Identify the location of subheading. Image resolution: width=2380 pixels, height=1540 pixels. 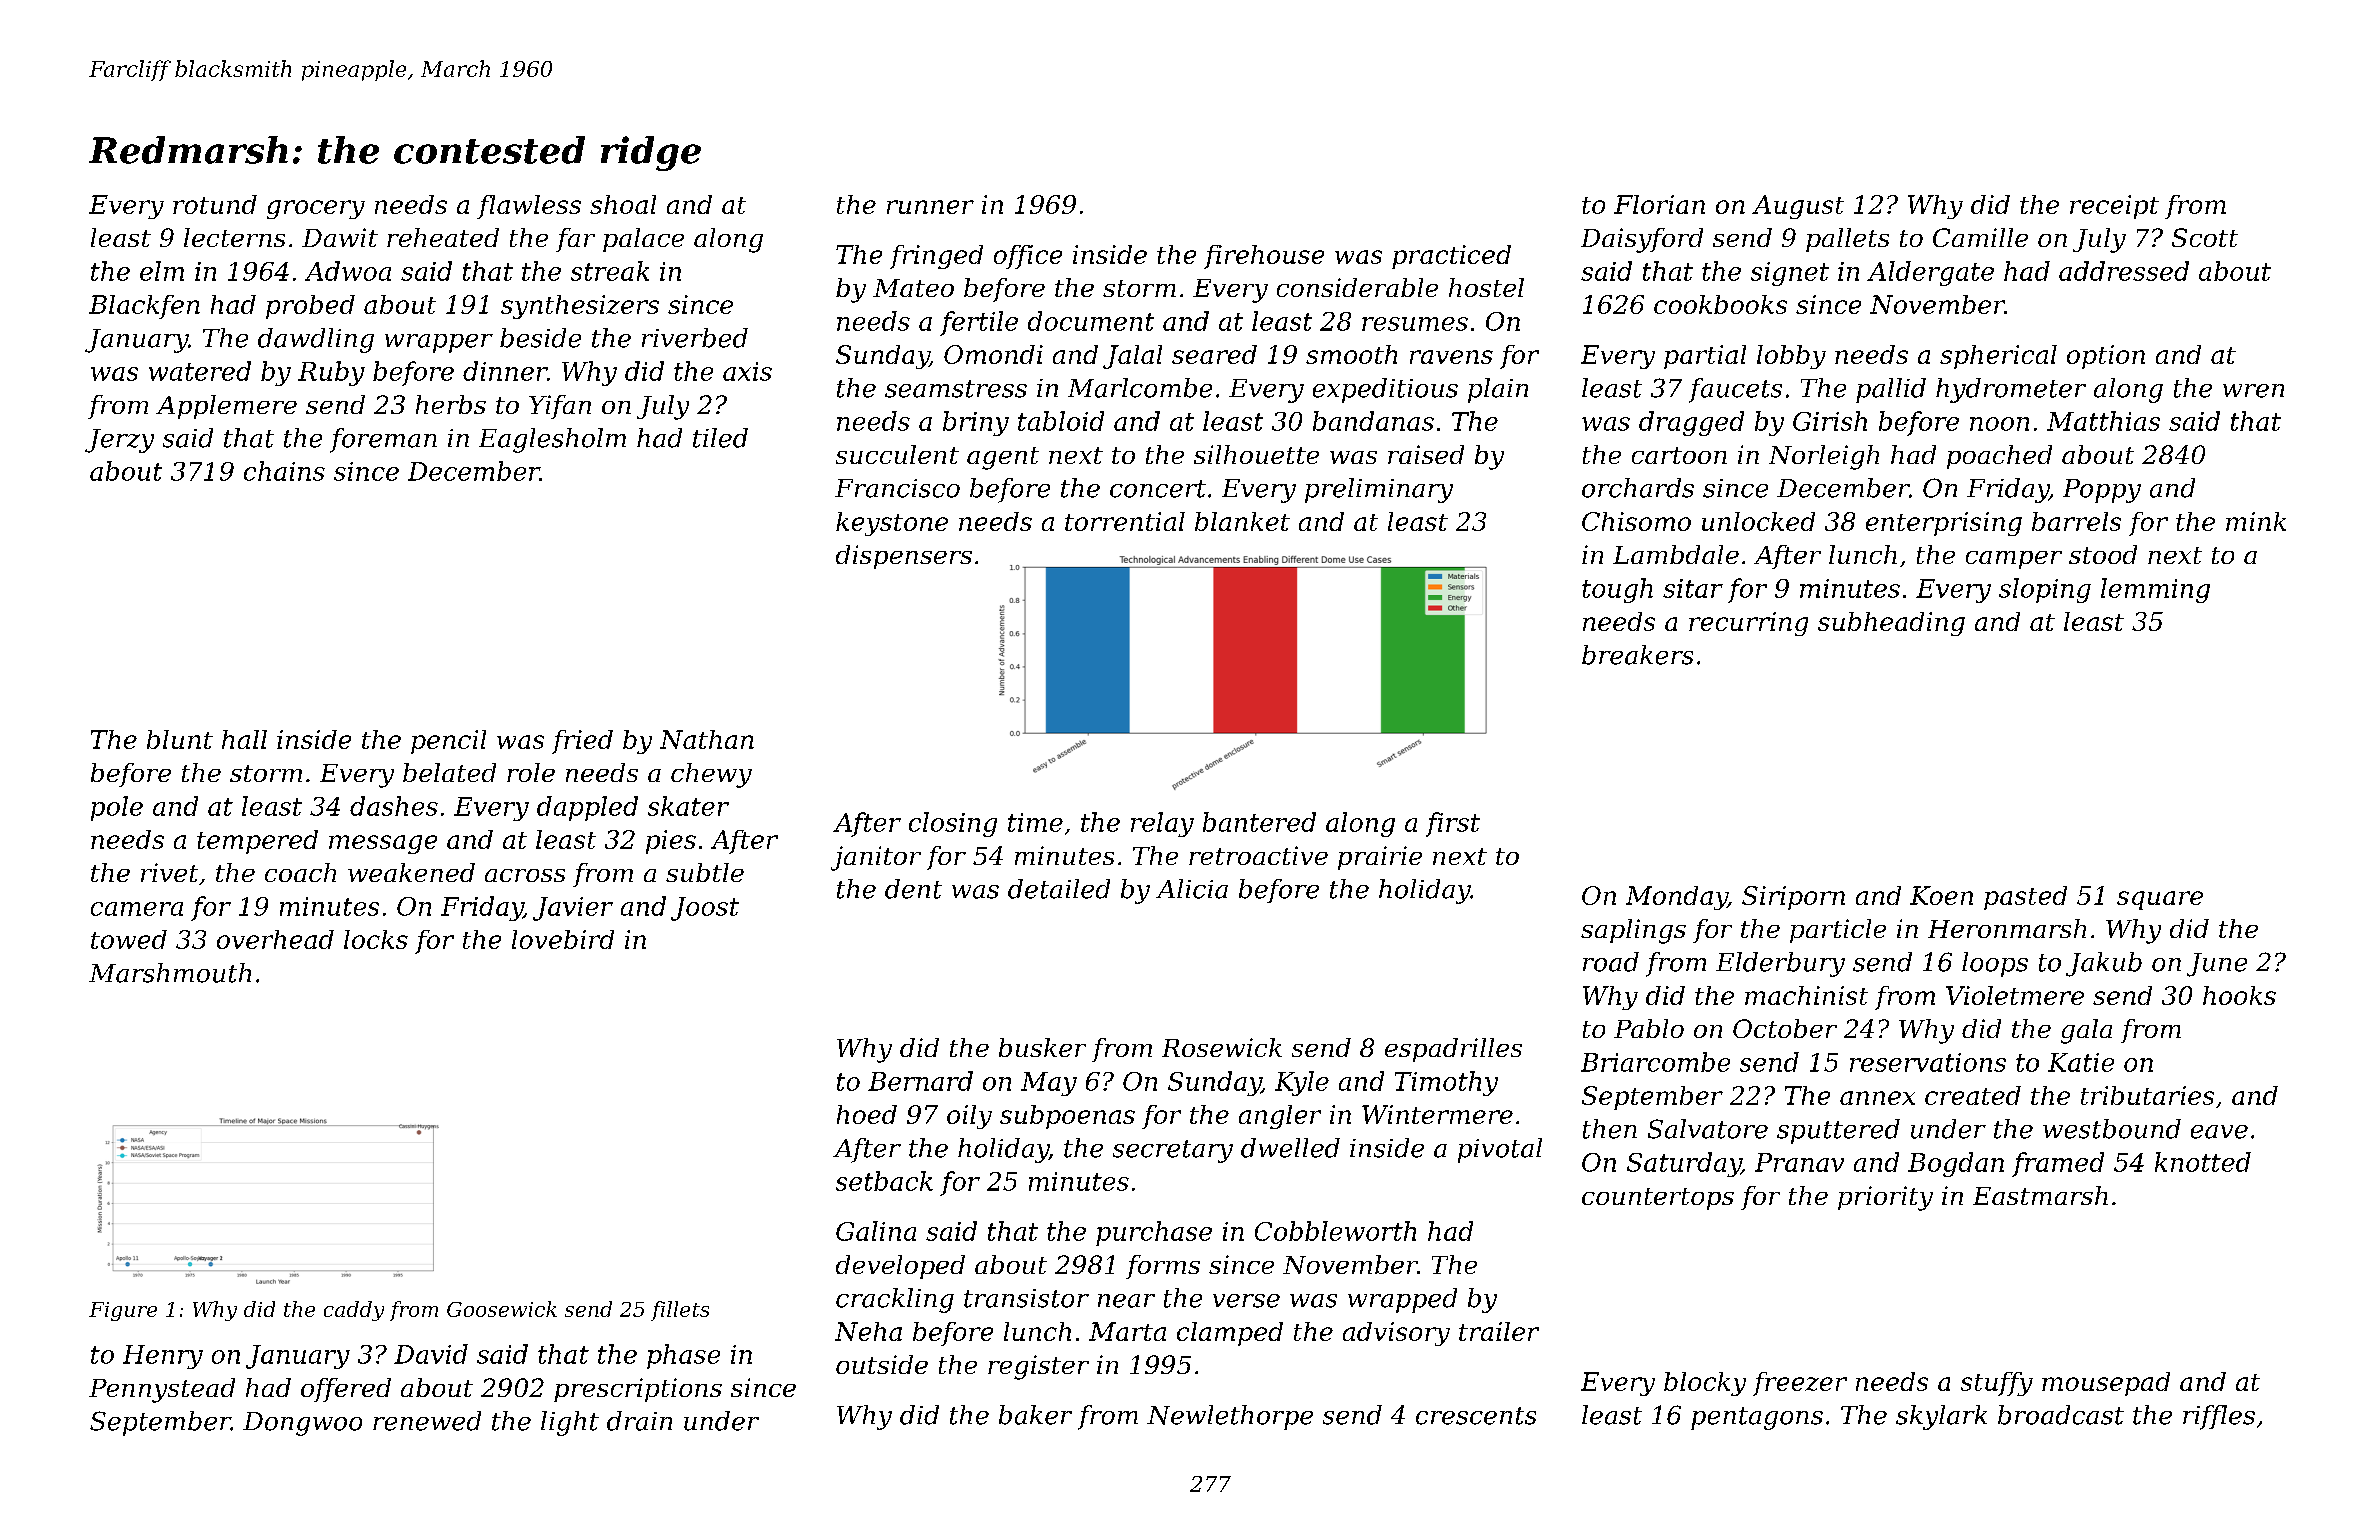
(1891, 624).
